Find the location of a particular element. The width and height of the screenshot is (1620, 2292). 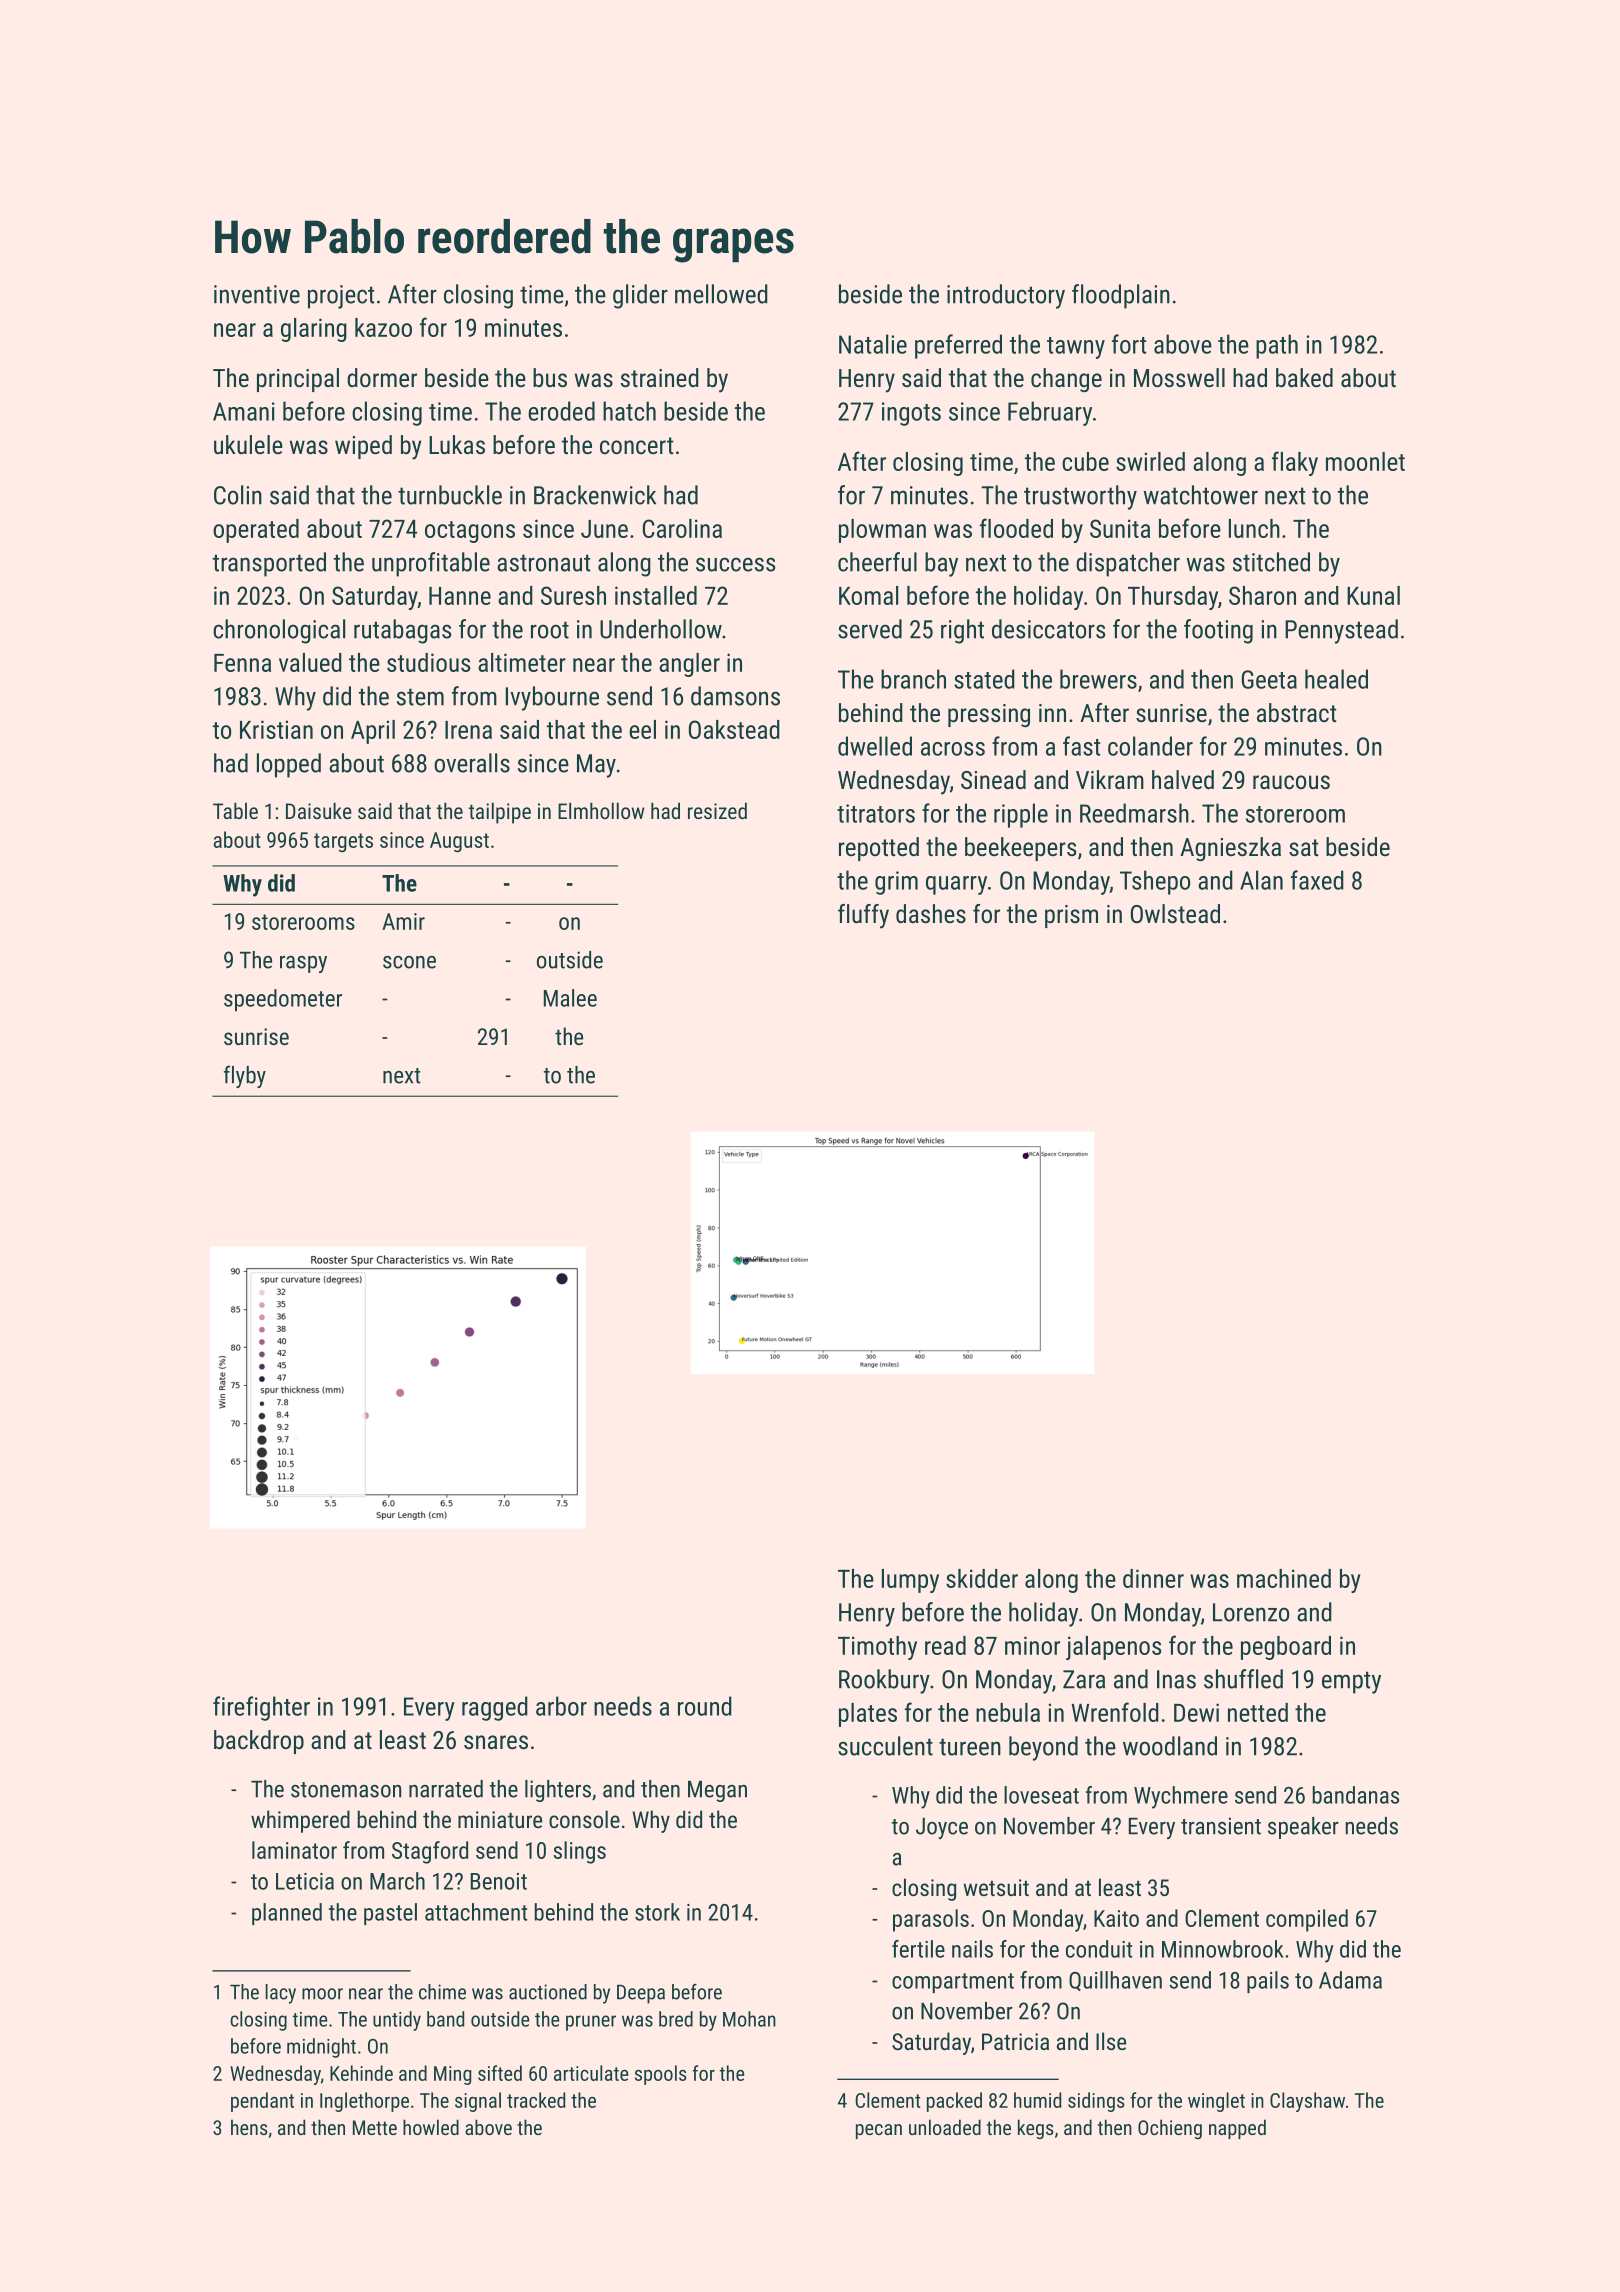

flyby is located at coordinates (245, 1076).
